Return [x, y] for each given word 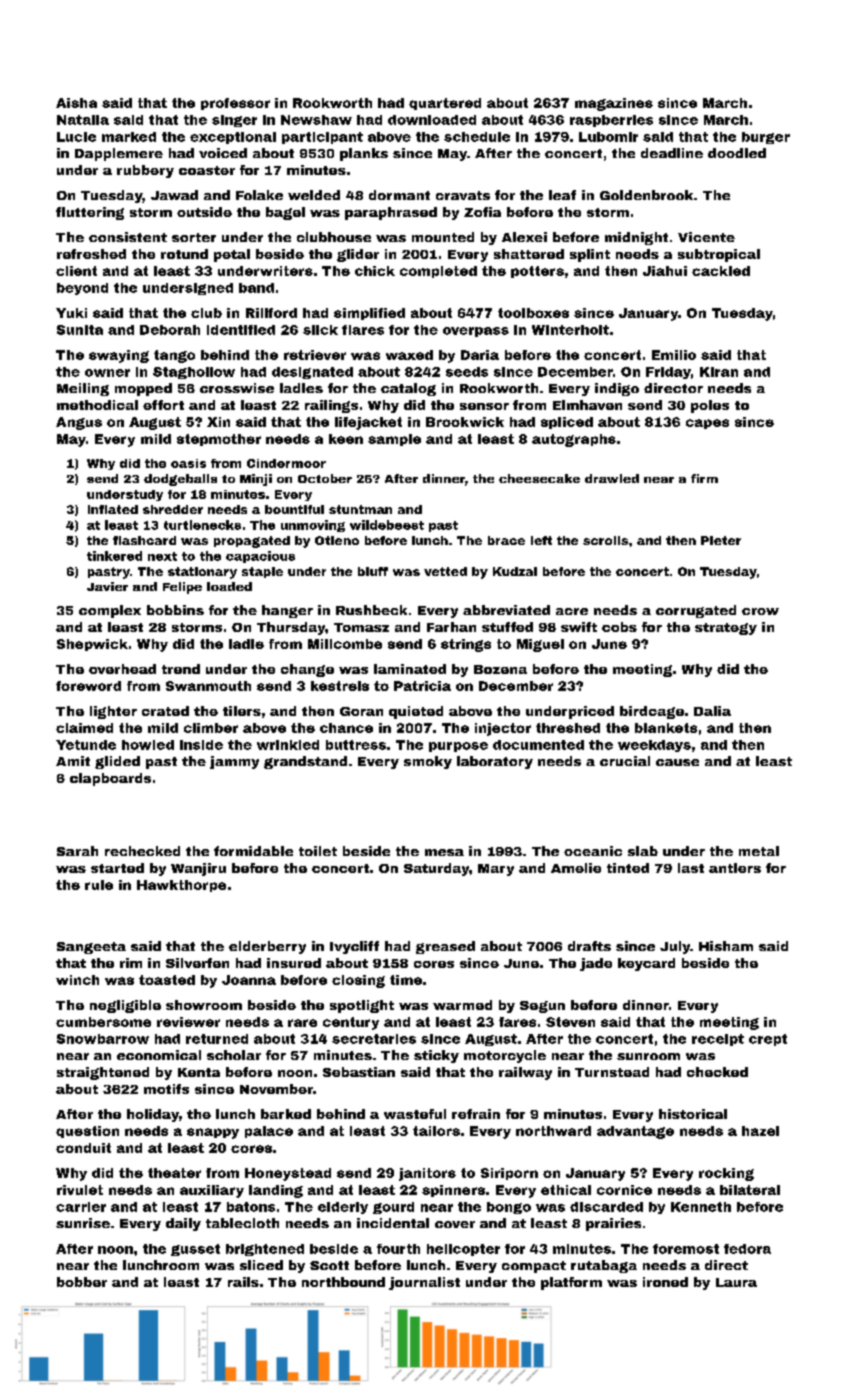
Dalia [712, 711]
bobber [82, 1282]
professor [235, 104]
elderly [343, 1208]
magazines [614, 104]
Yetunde [86, 745]
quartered [445, 104]
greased [445, 947]
